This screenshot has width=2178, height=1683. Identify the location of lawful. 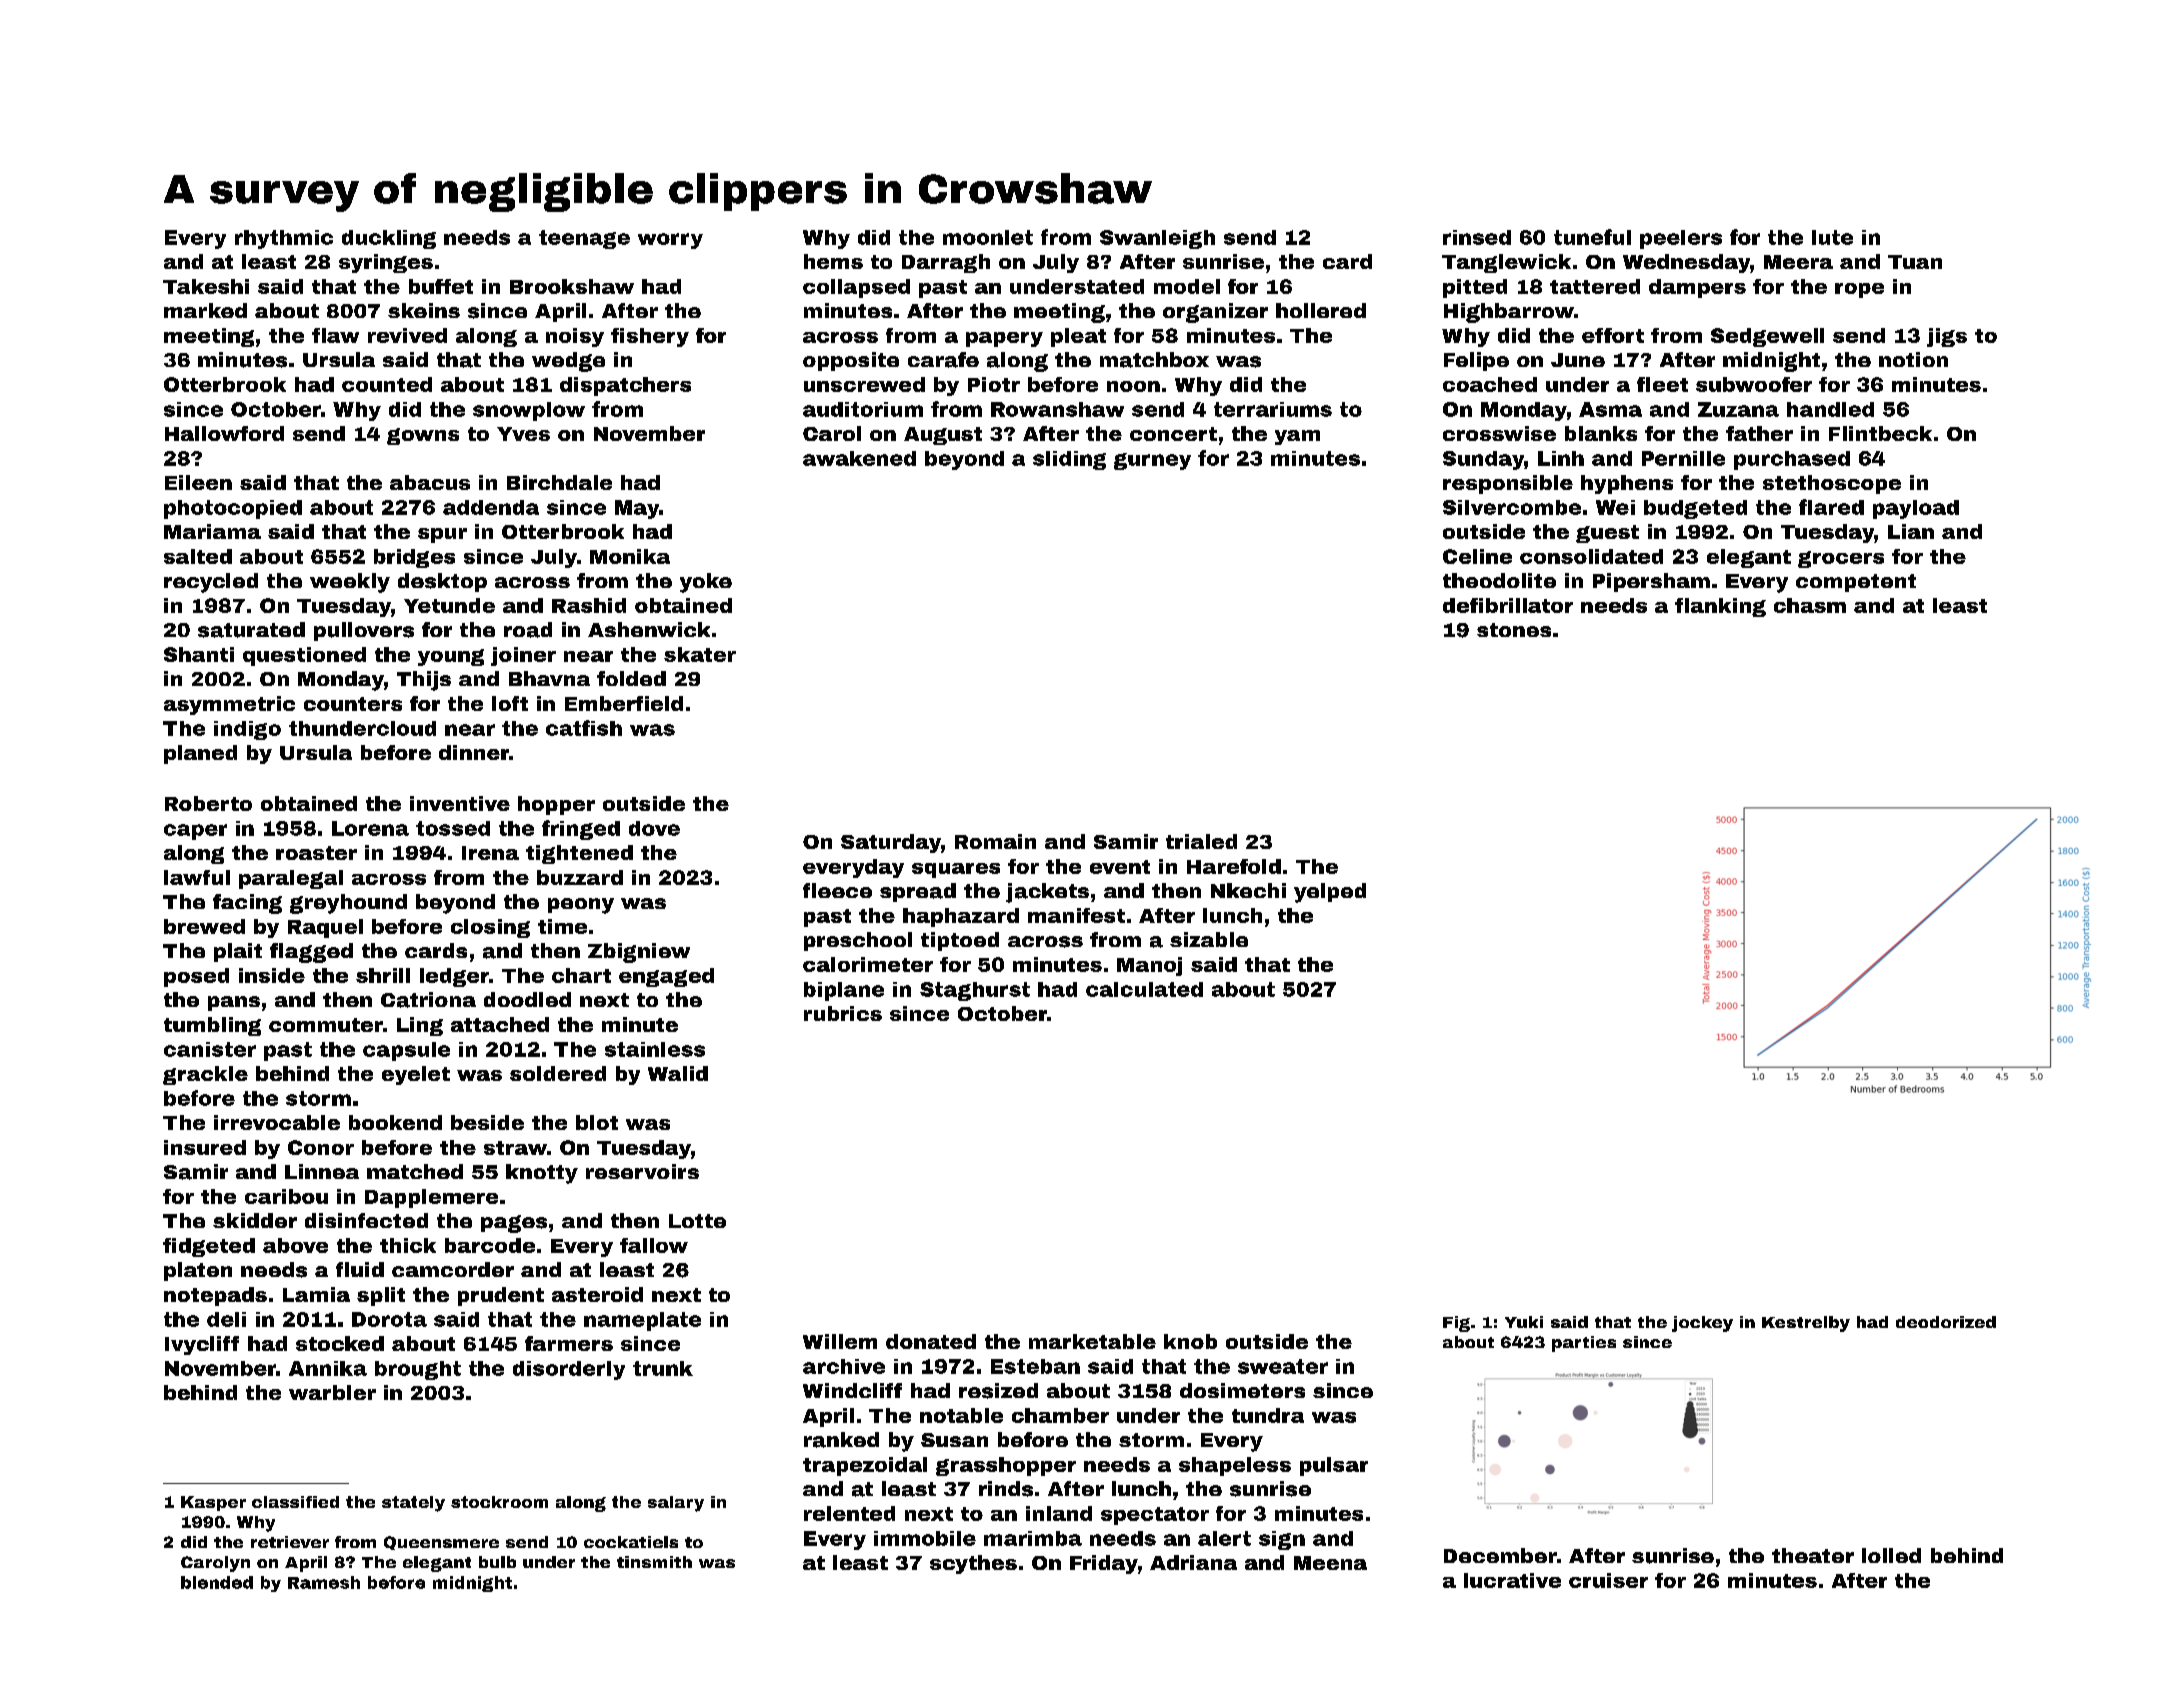
(197, 877).
